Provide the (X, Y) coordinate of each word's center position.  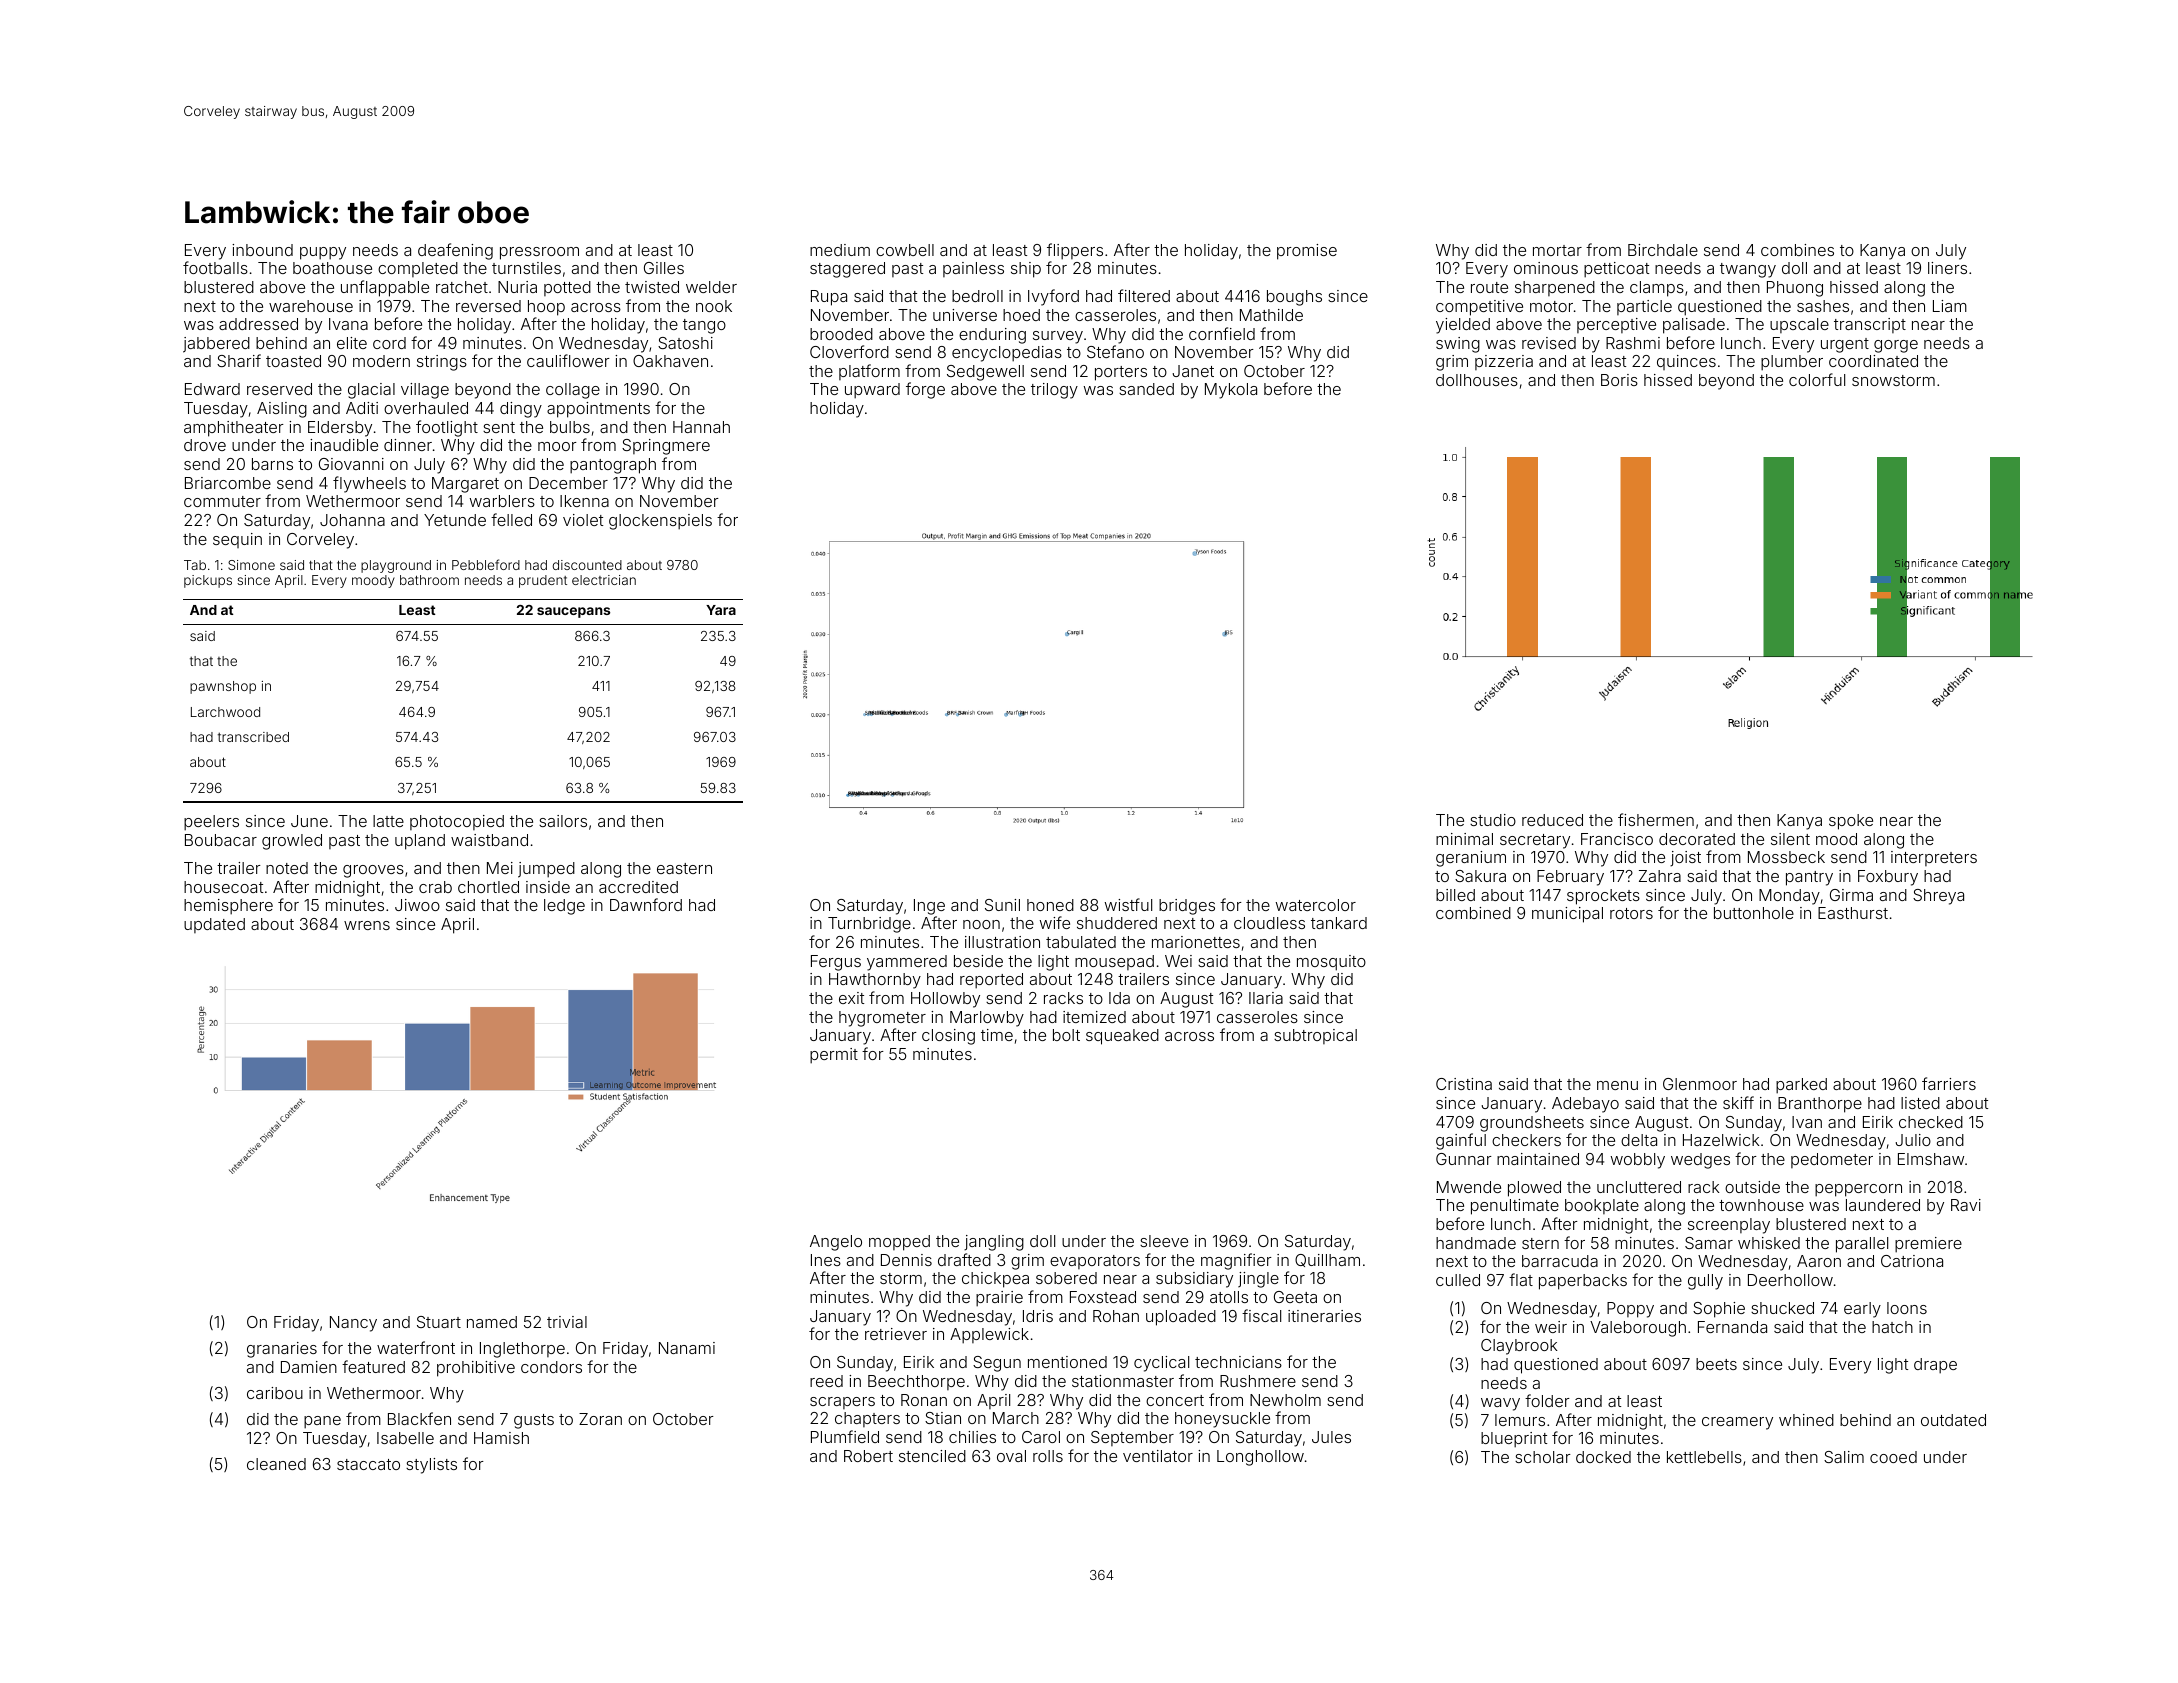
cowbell (905, 250)
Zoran (600, 1419)
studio (1493, 820)
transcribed (253, 737)
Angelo (836, 1243)
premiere (1928, 1245)
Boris (1619, 380)
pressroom (539, 253)
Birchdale (1663, 250)
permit (834, 1056)
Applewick (989, 1336)
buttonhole (1754, 913)
